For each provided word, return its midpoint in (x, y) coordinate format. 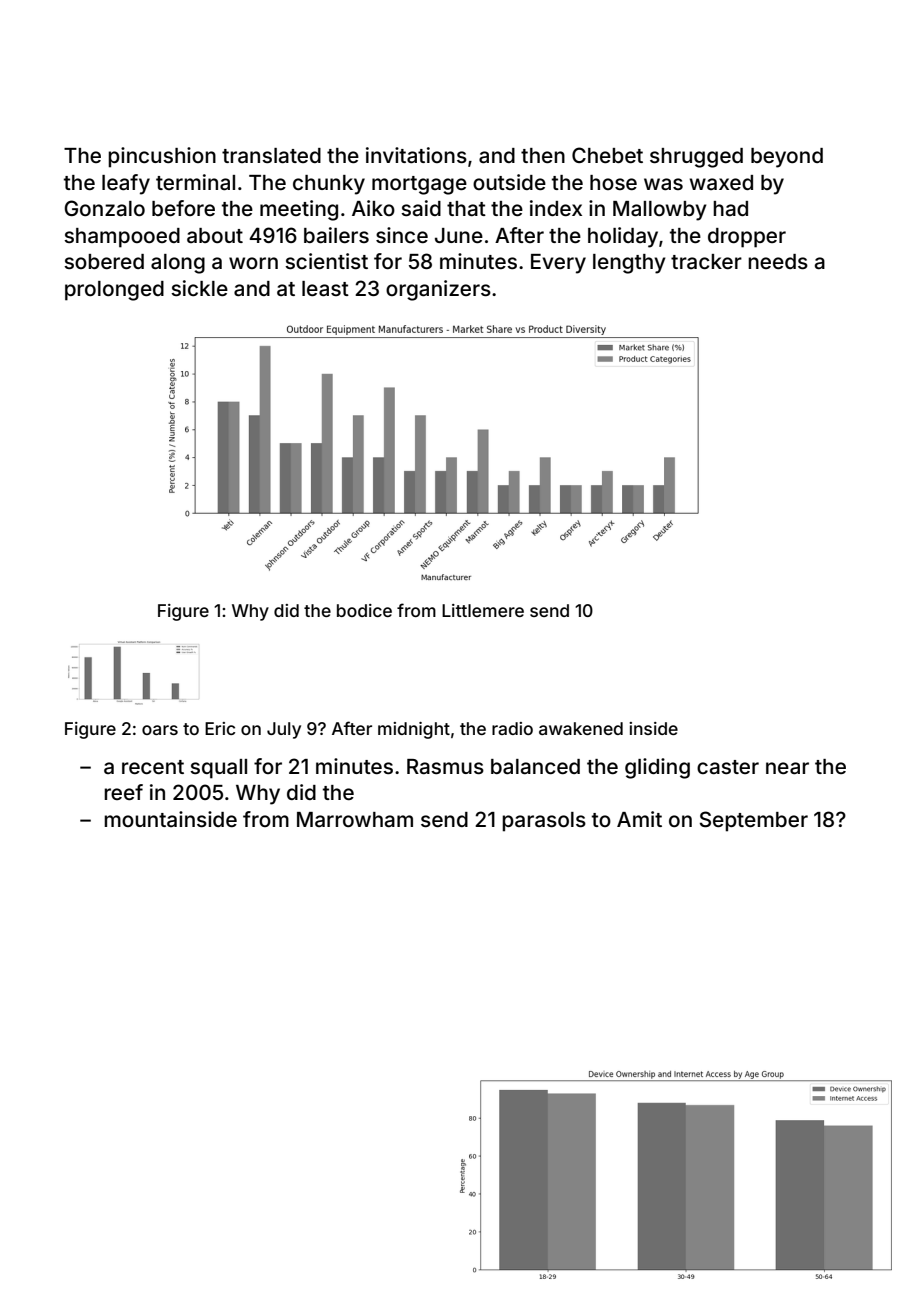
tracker (706, 261)
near (787, 768)
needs (778, 261)
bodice (364, 610)
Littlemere (483, 610)
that (466, 208)
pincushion (162, 157)
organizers (438, 290)
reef (123, 792)
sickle (199, 288)
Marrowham (355, 819)
